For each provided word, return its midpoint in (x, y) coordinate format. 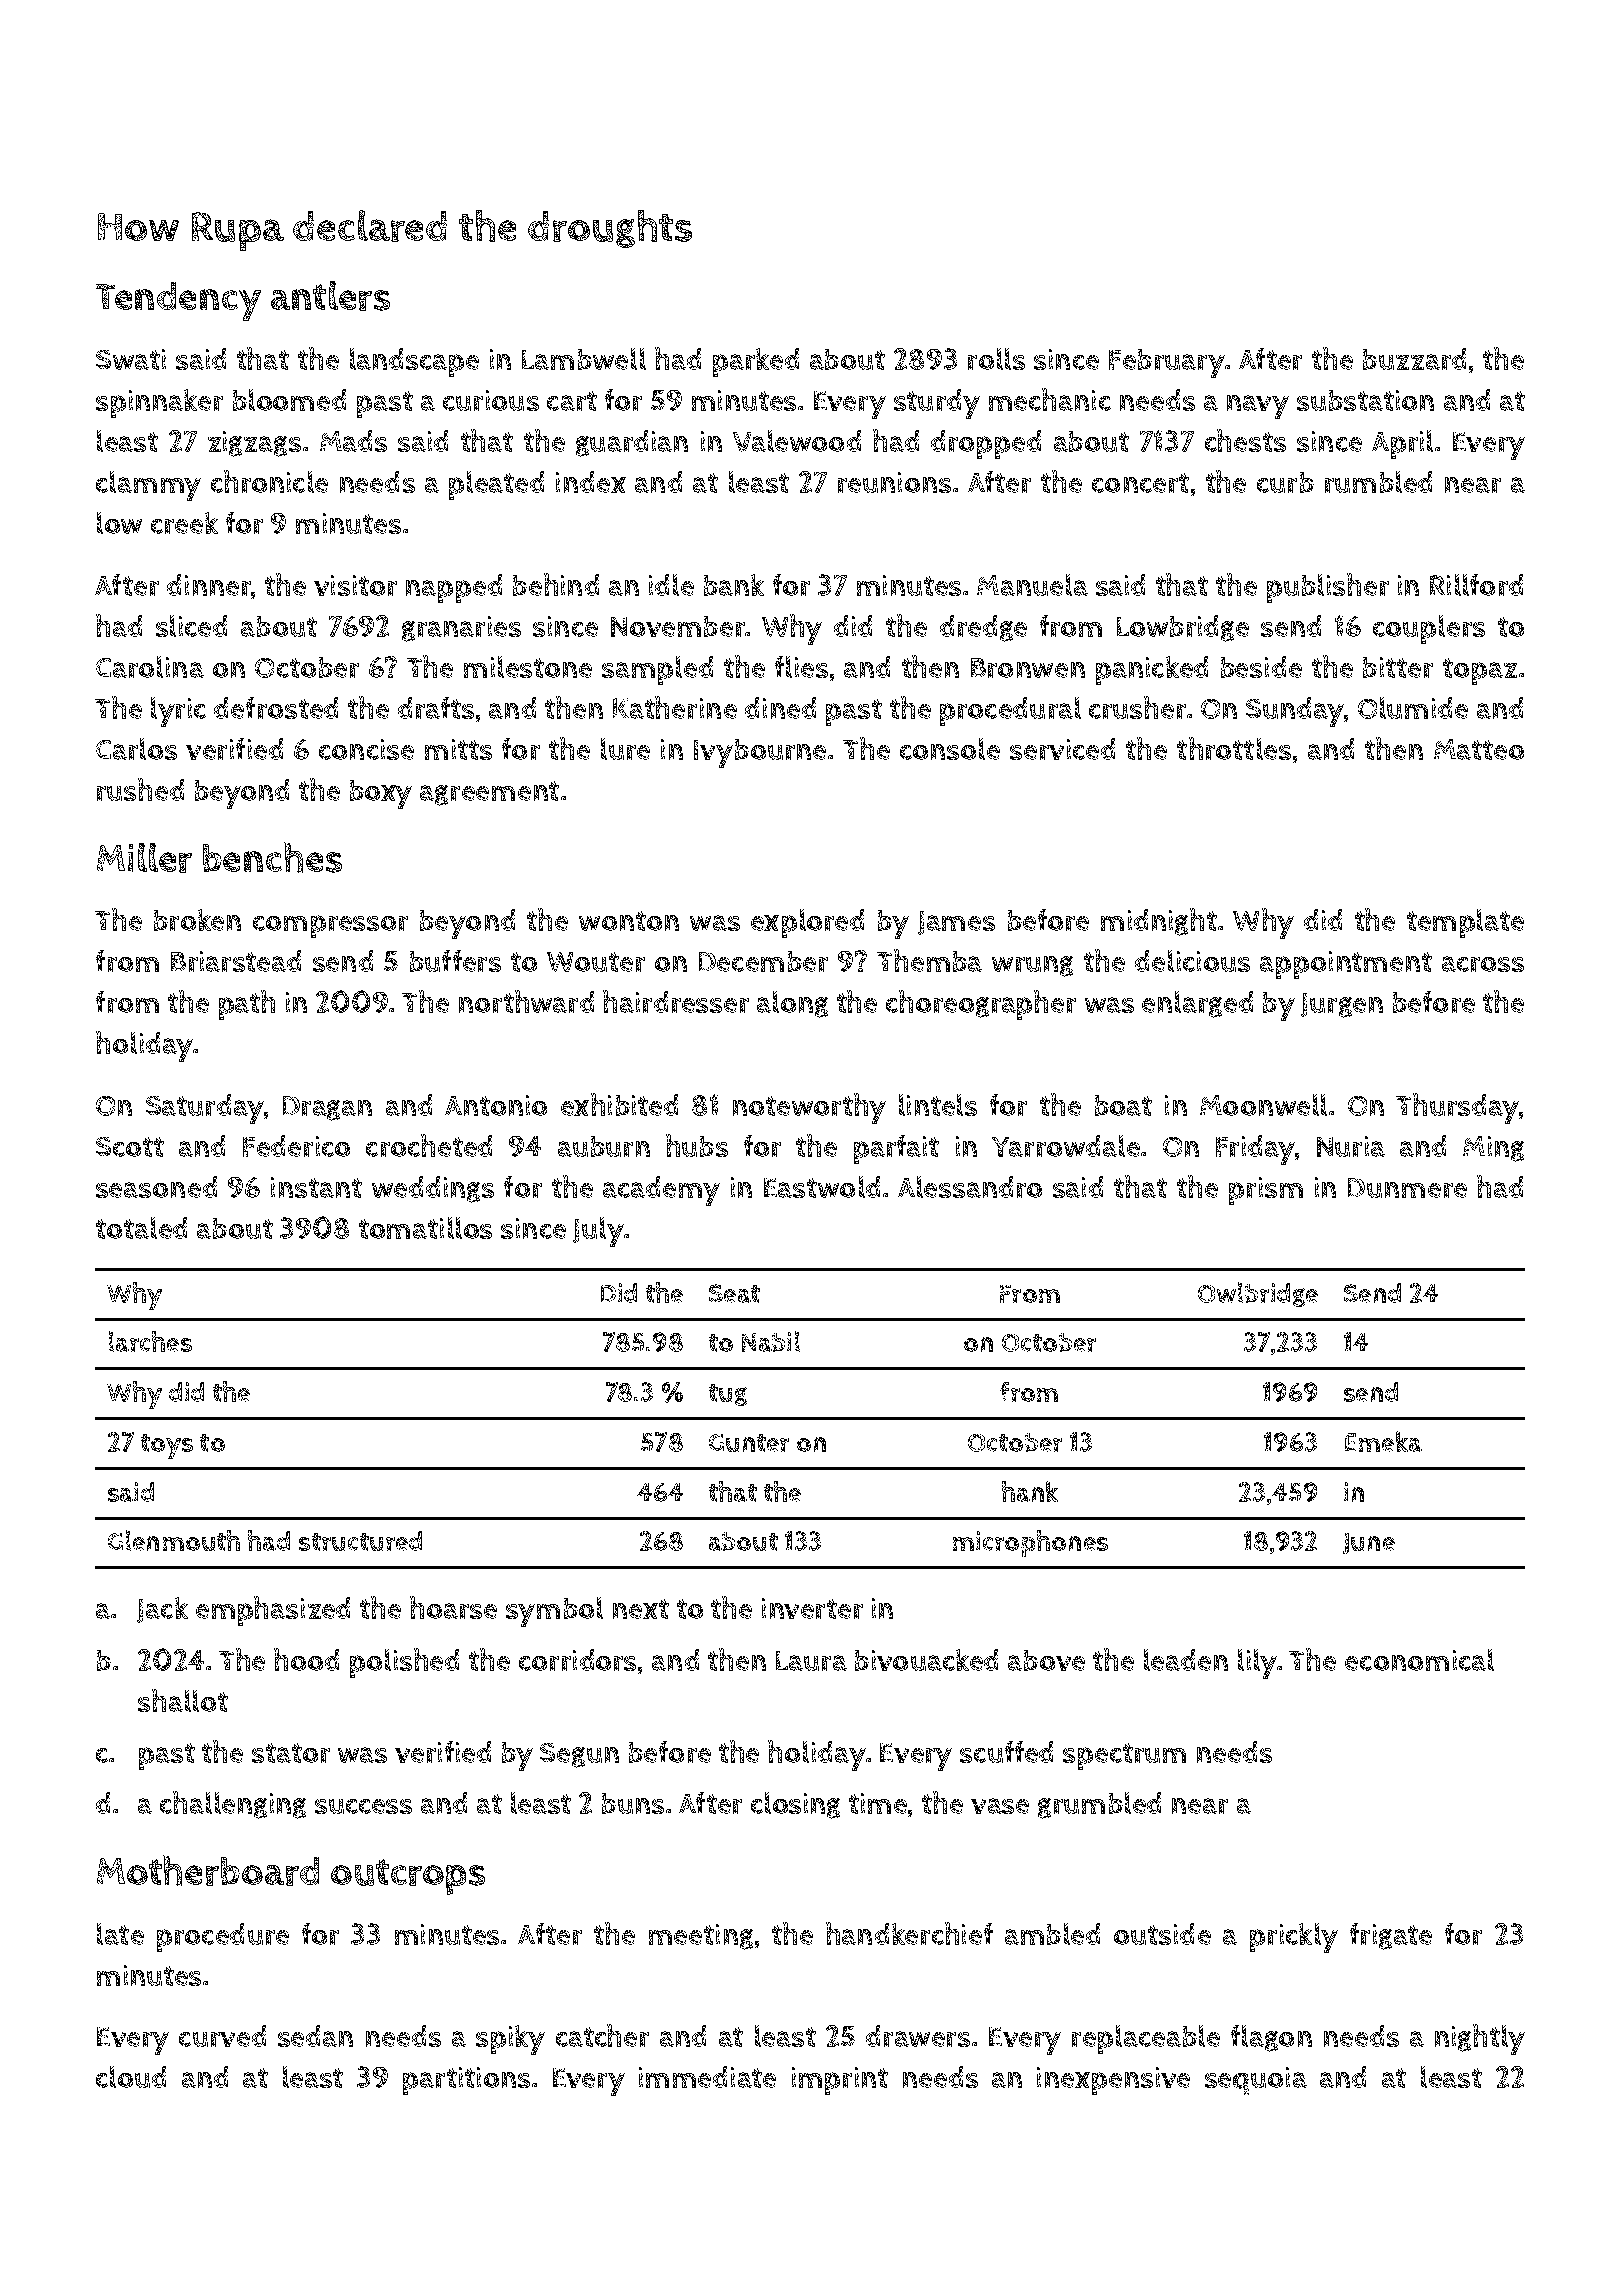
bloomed (289, 400)
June (1369, 1543)
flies (801, 667)
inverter (812, 1608)
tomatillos (425, 1228)
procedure (223, 1937)
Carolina (150, 667)
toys (167, 1446)
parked (756, 362)
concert (1140, 483)
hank (1030, 1491)
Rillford (1476, 585)
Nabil (771, 1341)
